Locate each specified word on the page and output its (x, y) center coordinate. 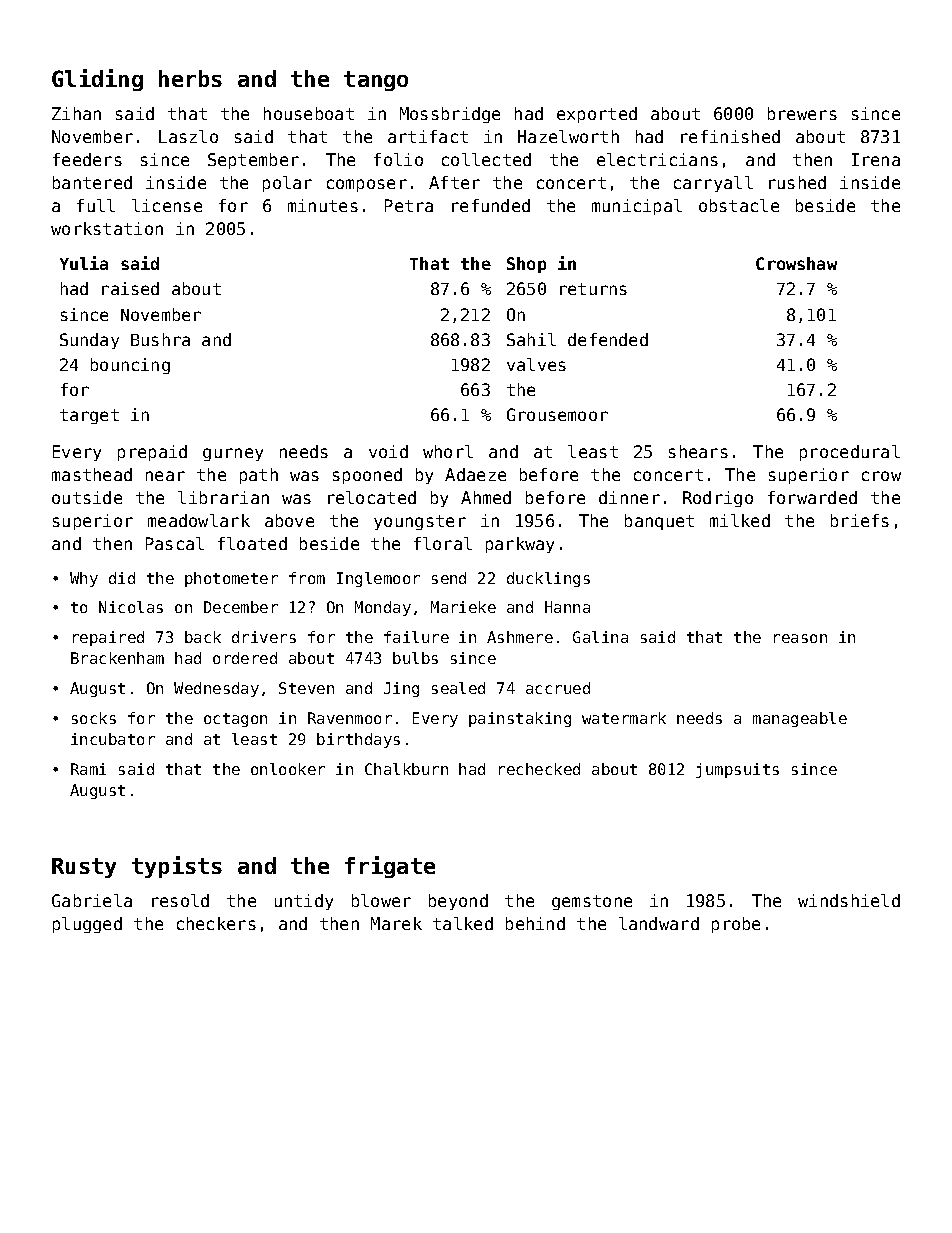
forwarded (812, 497)
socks (94, 718)
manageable (800, 719)
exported (597, 115)
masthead (92, 474)
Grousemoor (557, 414)
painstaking (520, 719)
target (89, 416)
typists (177, 867)
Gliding (97, 80)
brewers (802, 113)
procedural (850, 453)
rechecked (539, 769)
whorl (448, 451)
